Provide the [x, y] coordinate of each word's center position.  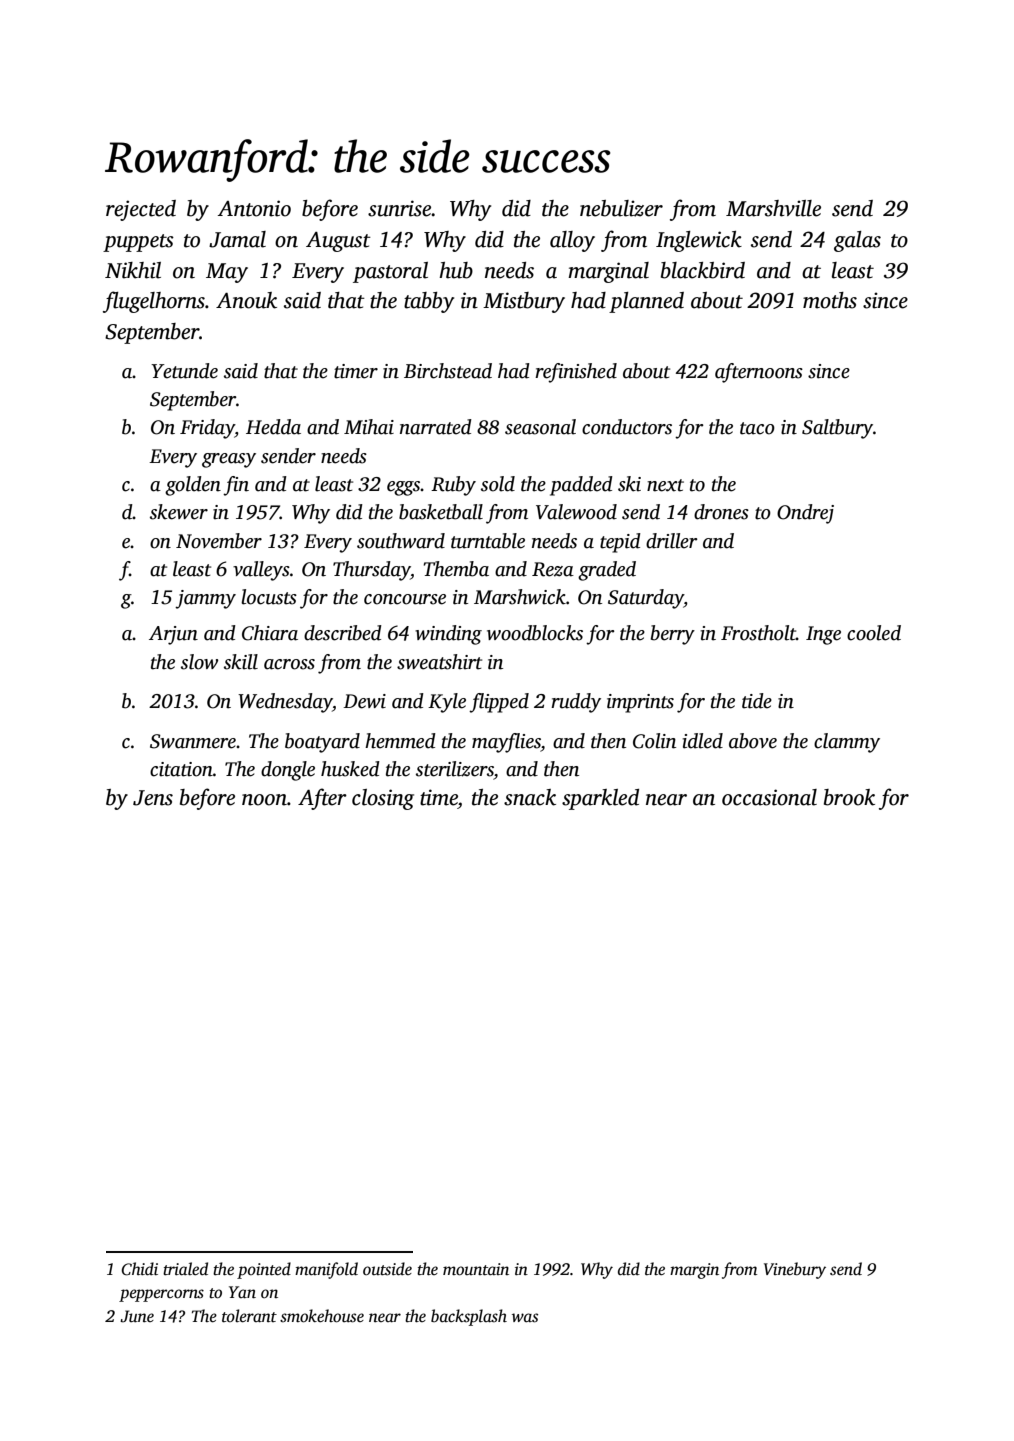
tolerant [249, 1316]
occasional [769, 797]
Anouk [246, 300]
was [525, 1318]
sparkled [600, 799]
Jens [153, 798]
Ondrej [805, 514]
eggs [404, 488]
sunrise [400, 208]
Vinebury [795, 1270]
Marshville [773, 208]
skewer [179, 512]
